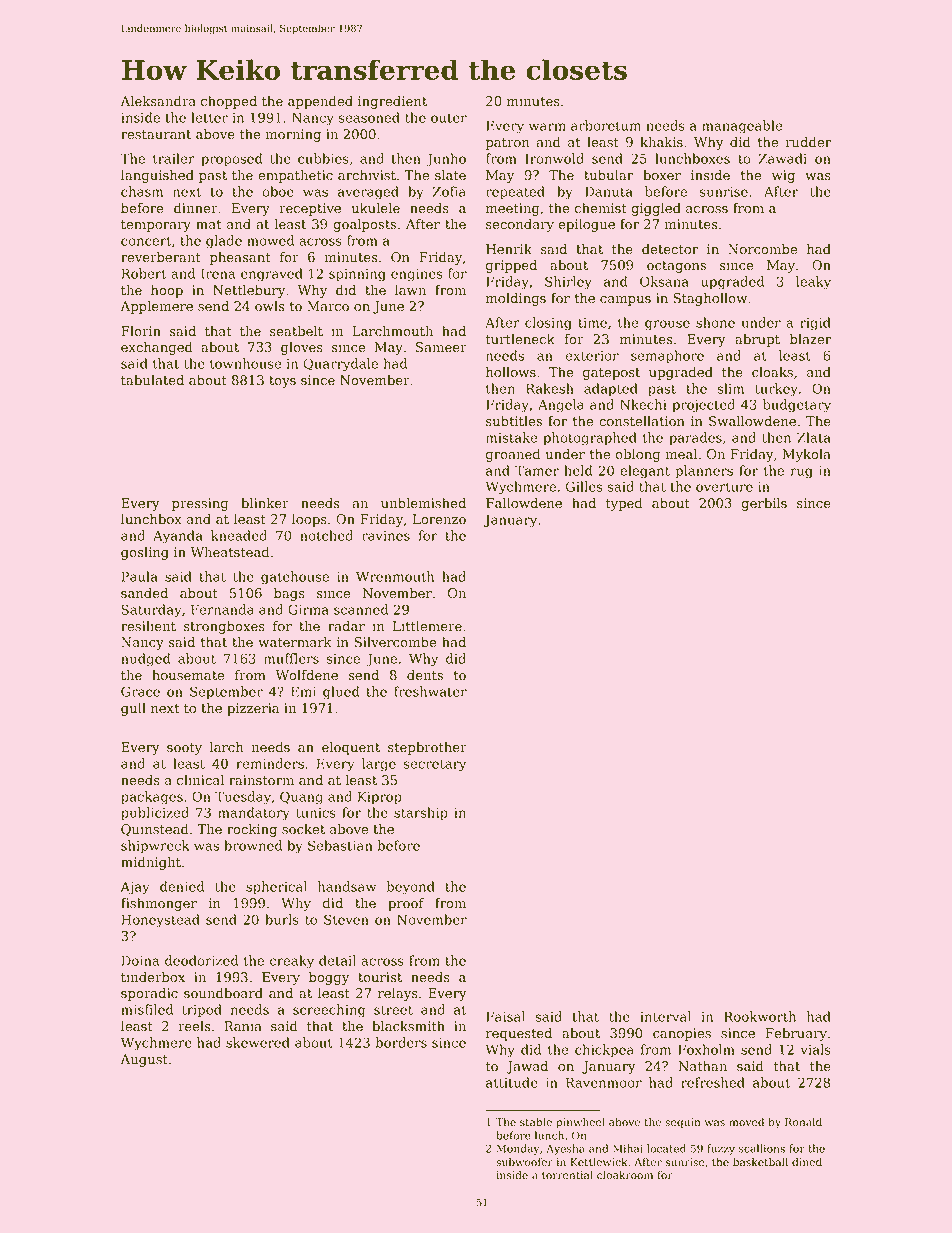 The image size is (952, 1233). What do you see at coordinates (666, 1148) in the screenshot?
I see `located` at bounding box center [666, 1148].
